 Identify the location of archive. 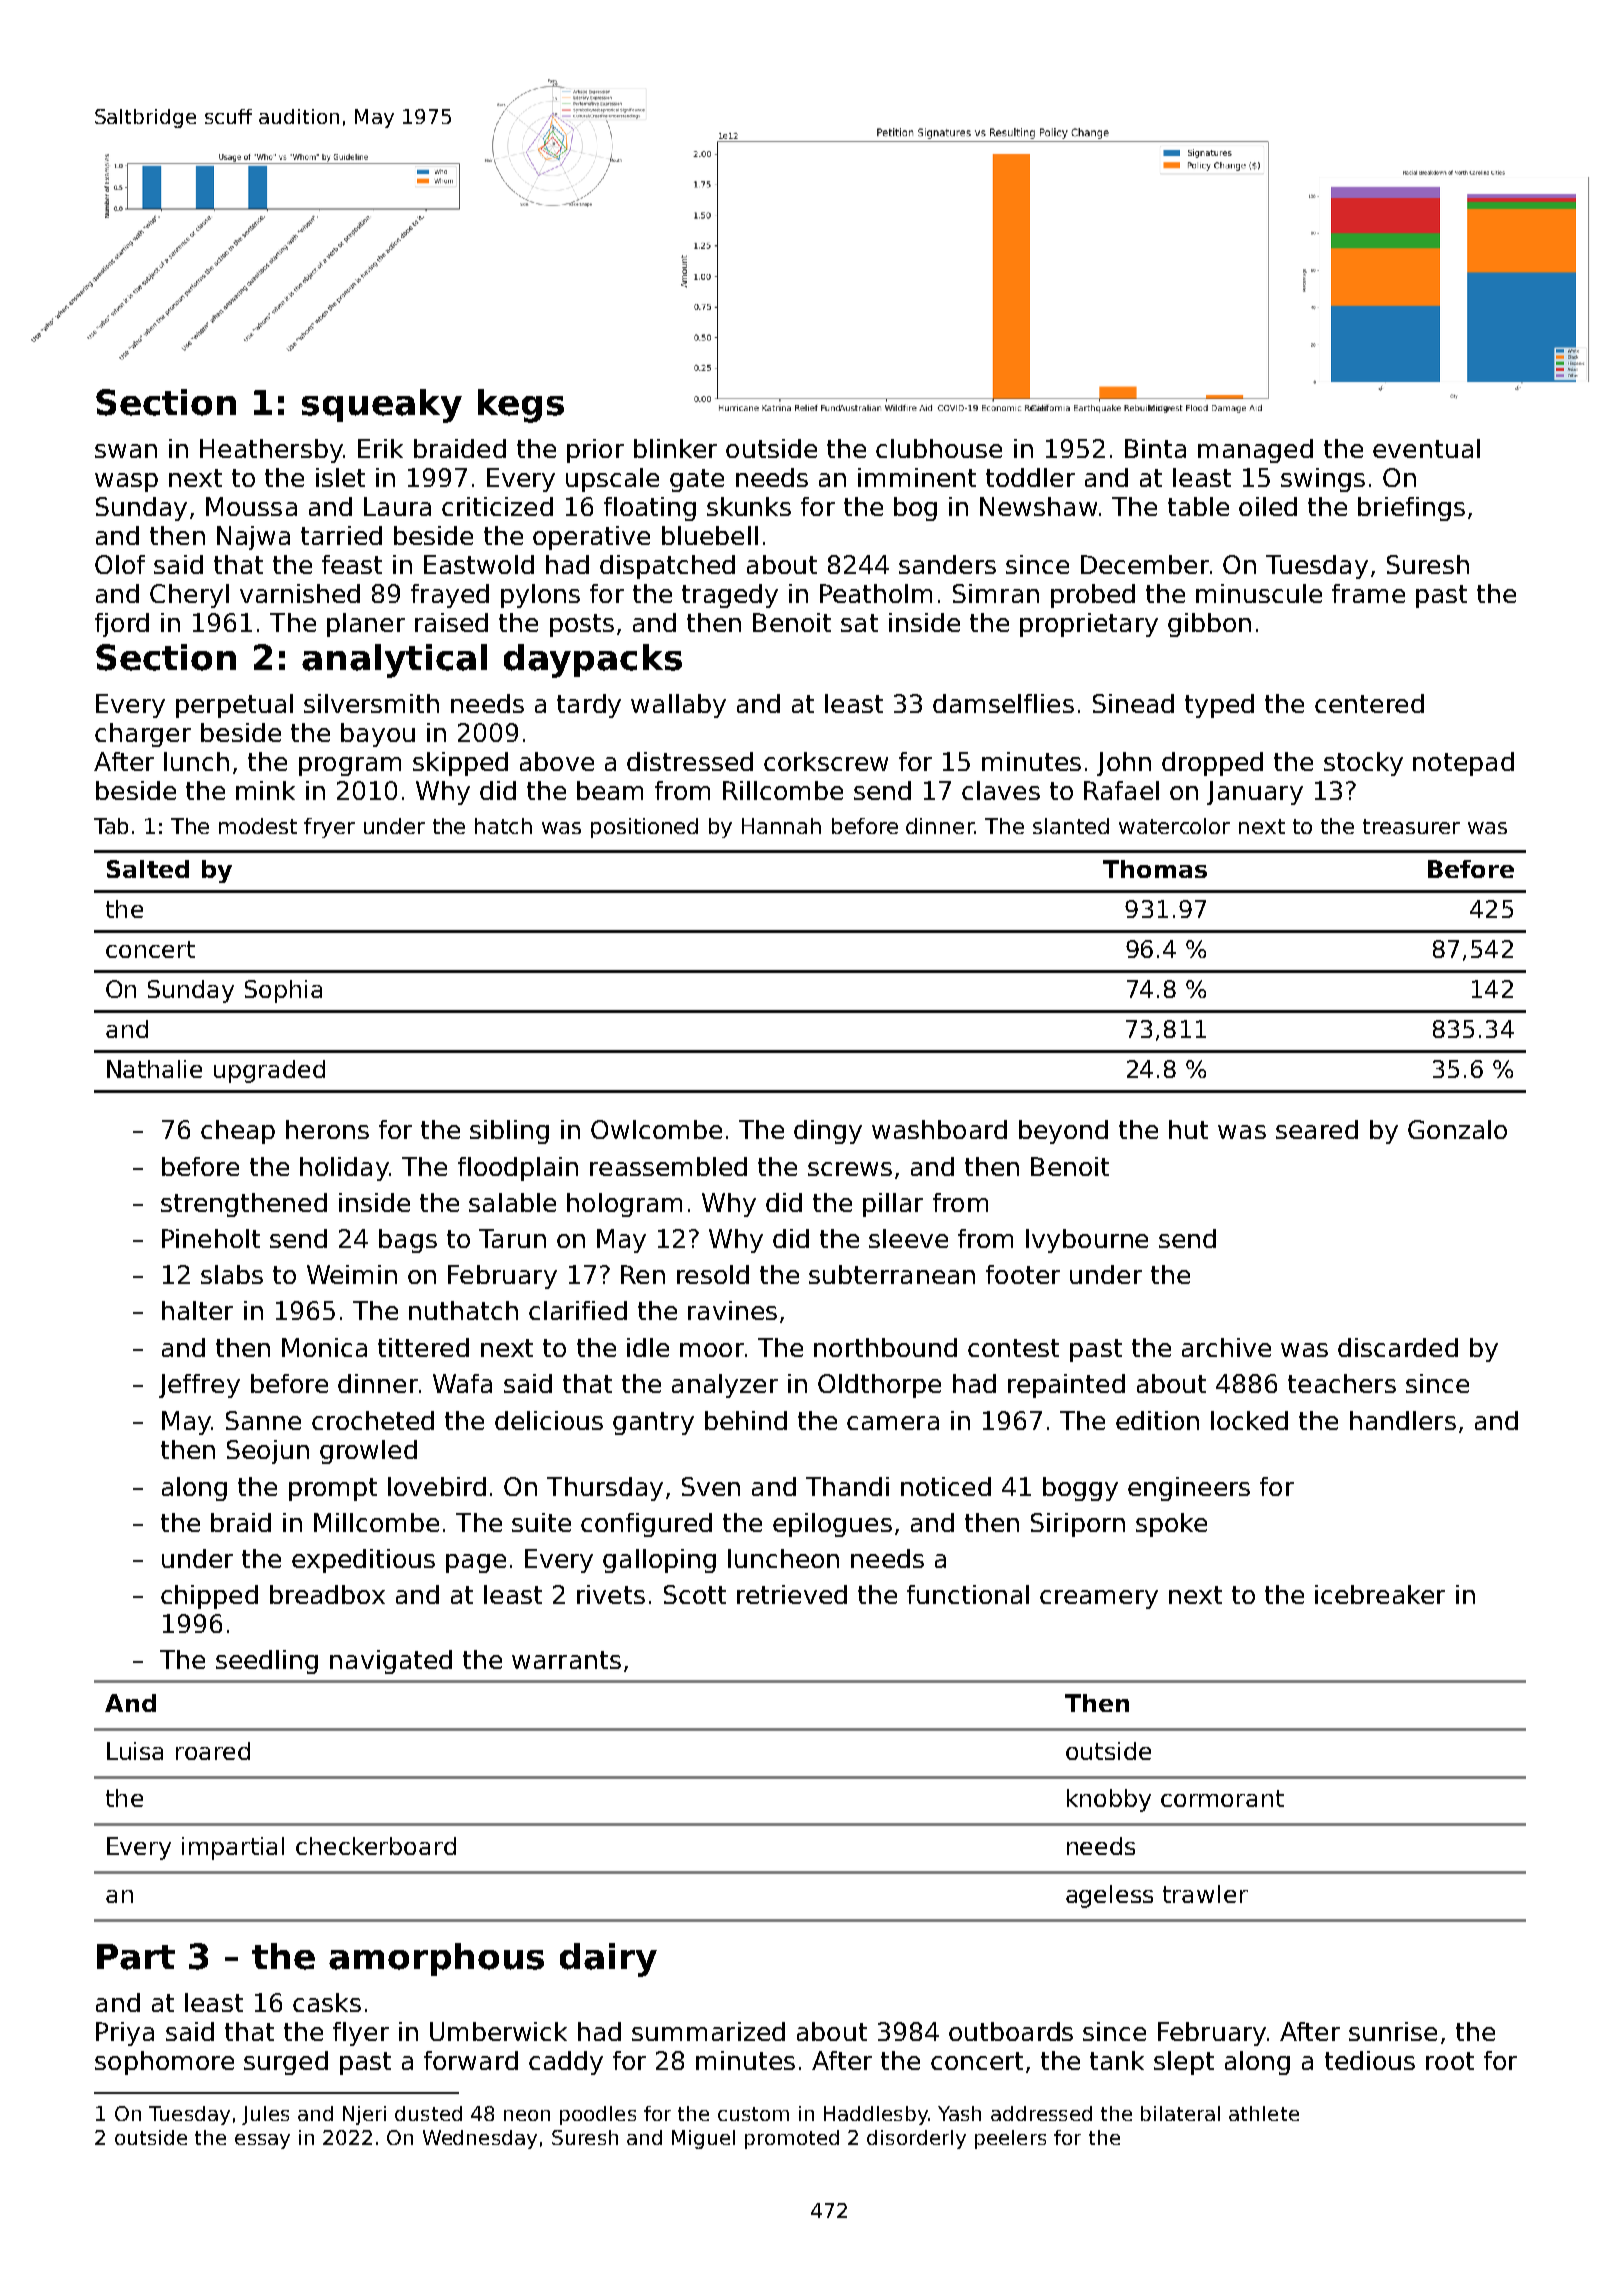
(1226, 1347).
